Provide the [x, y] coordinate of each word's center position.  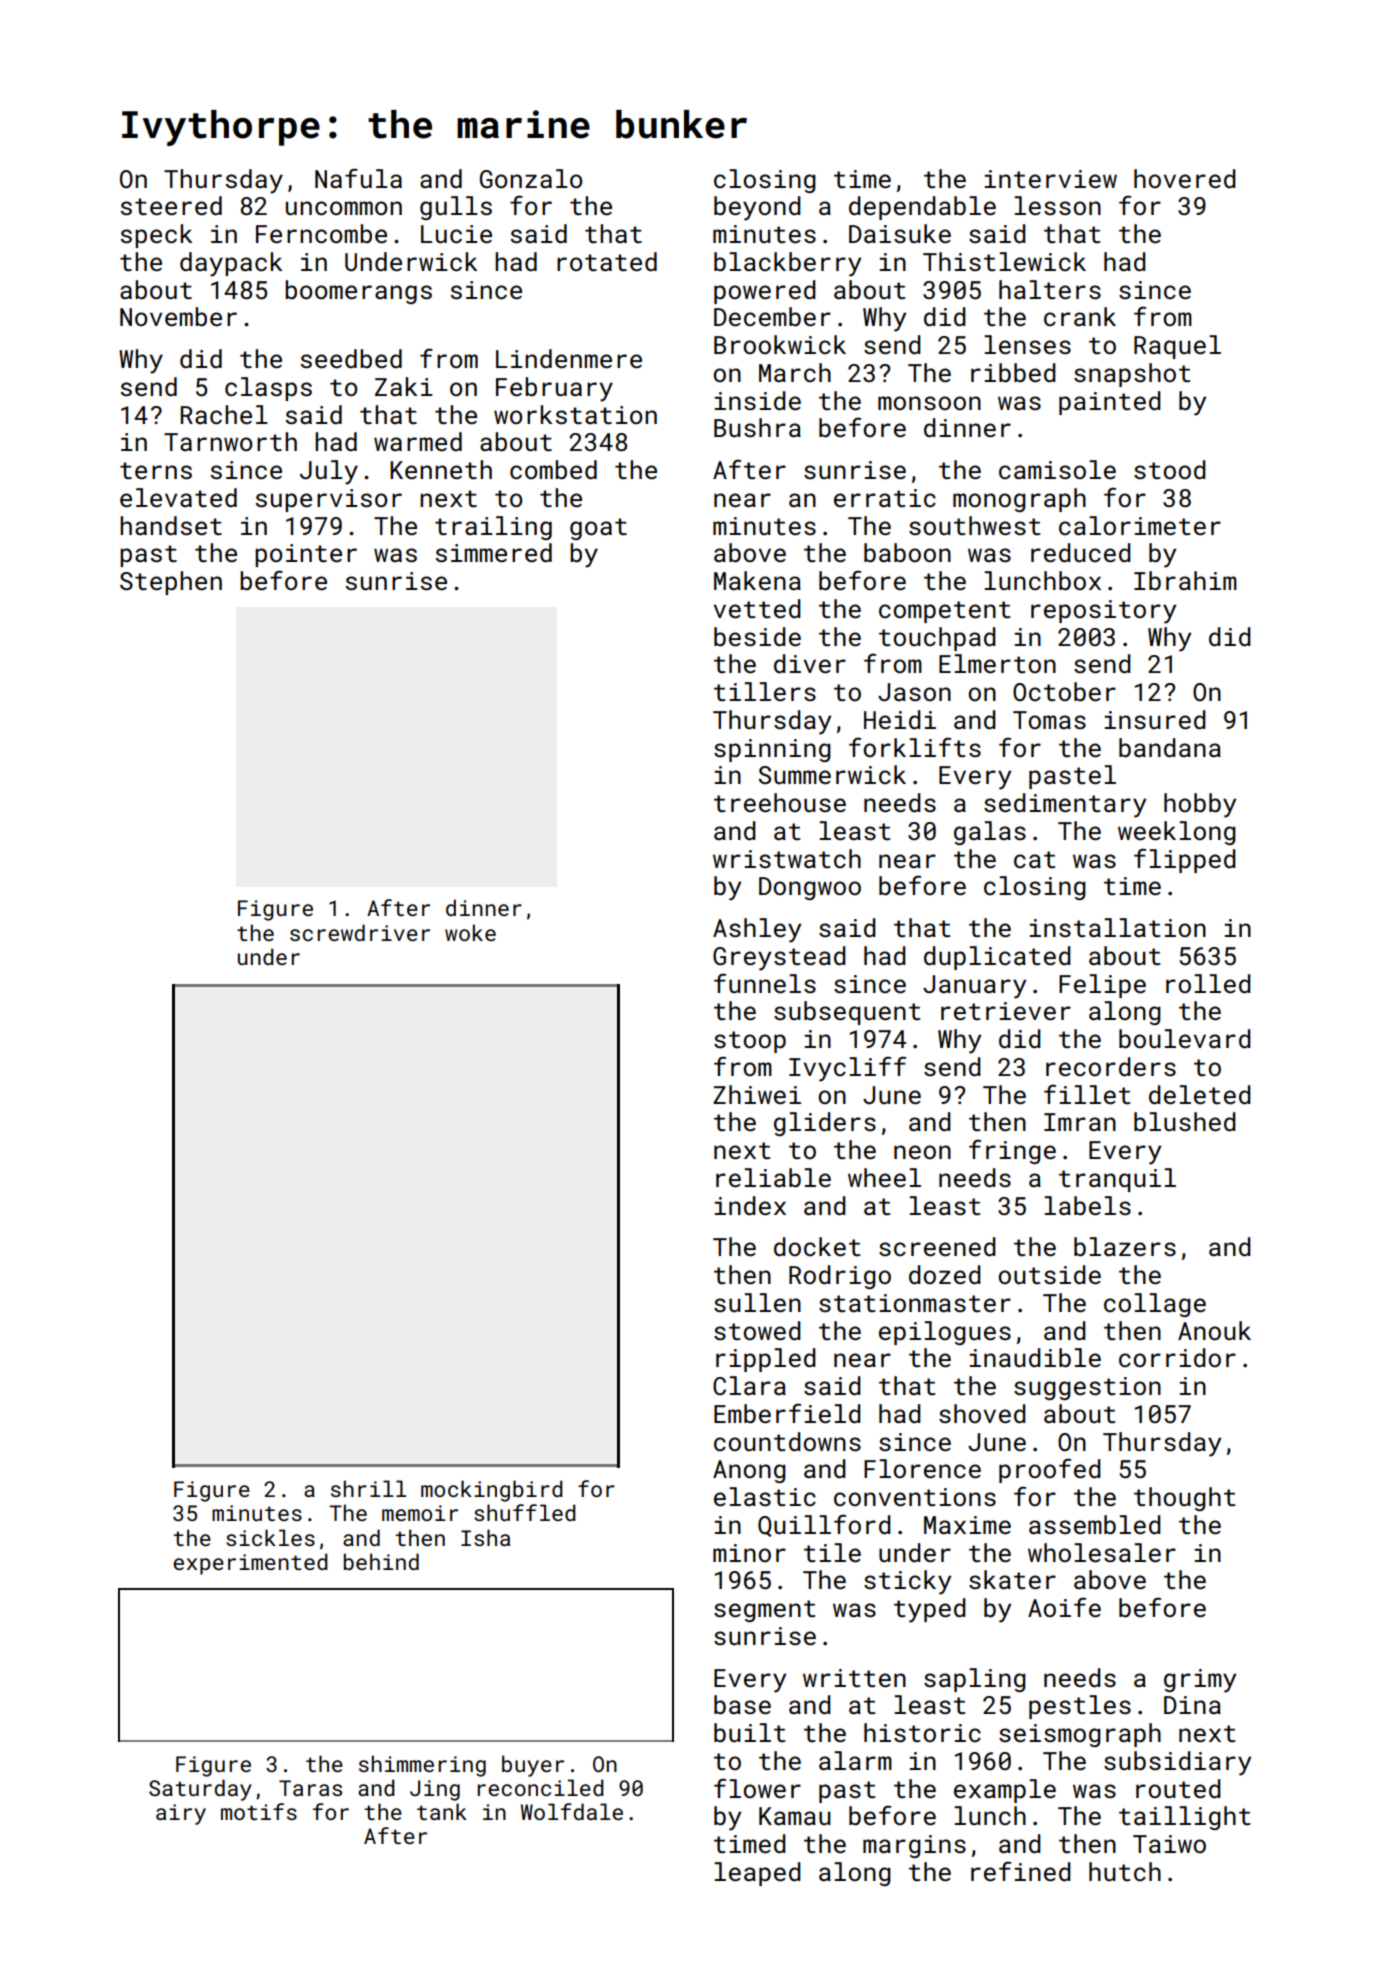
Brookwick [780, 344]
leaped [757, 1874]
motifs [259, 1811]
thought [1184, 1499]
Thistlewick [1004, 262]
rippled [766, 1360]
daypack [231, 264]
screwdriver [360, 932]
